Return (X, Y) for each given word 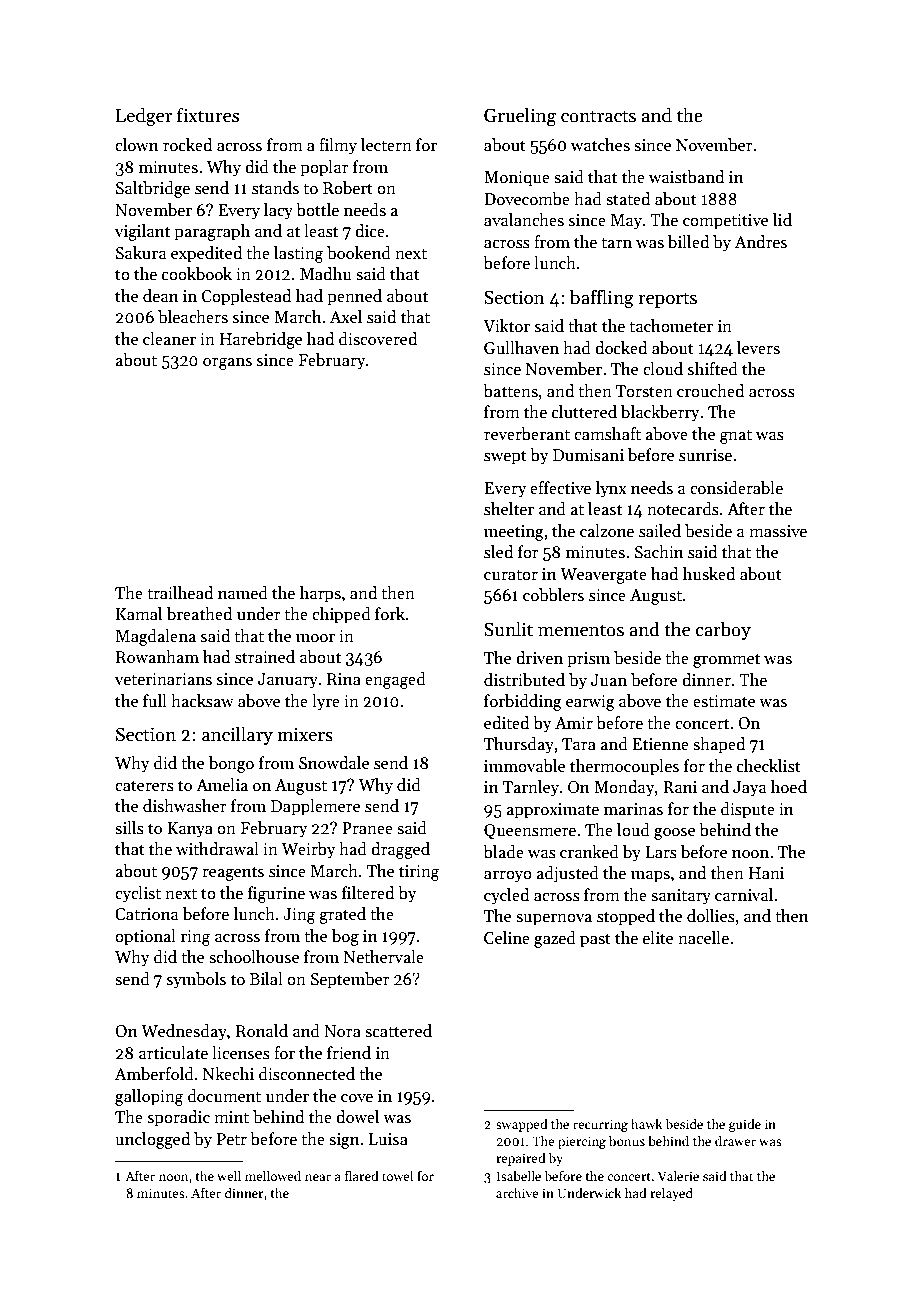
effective (560, 488)
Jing (299, 916)
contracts (598, 116)
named (243, 593)
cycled (506, 896)
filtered (368, 893)
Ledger (144, 117)
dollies (711, 916)
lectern (386, 145)
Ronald (262, 1031)
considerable (736, 488)
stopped (626, 917)
